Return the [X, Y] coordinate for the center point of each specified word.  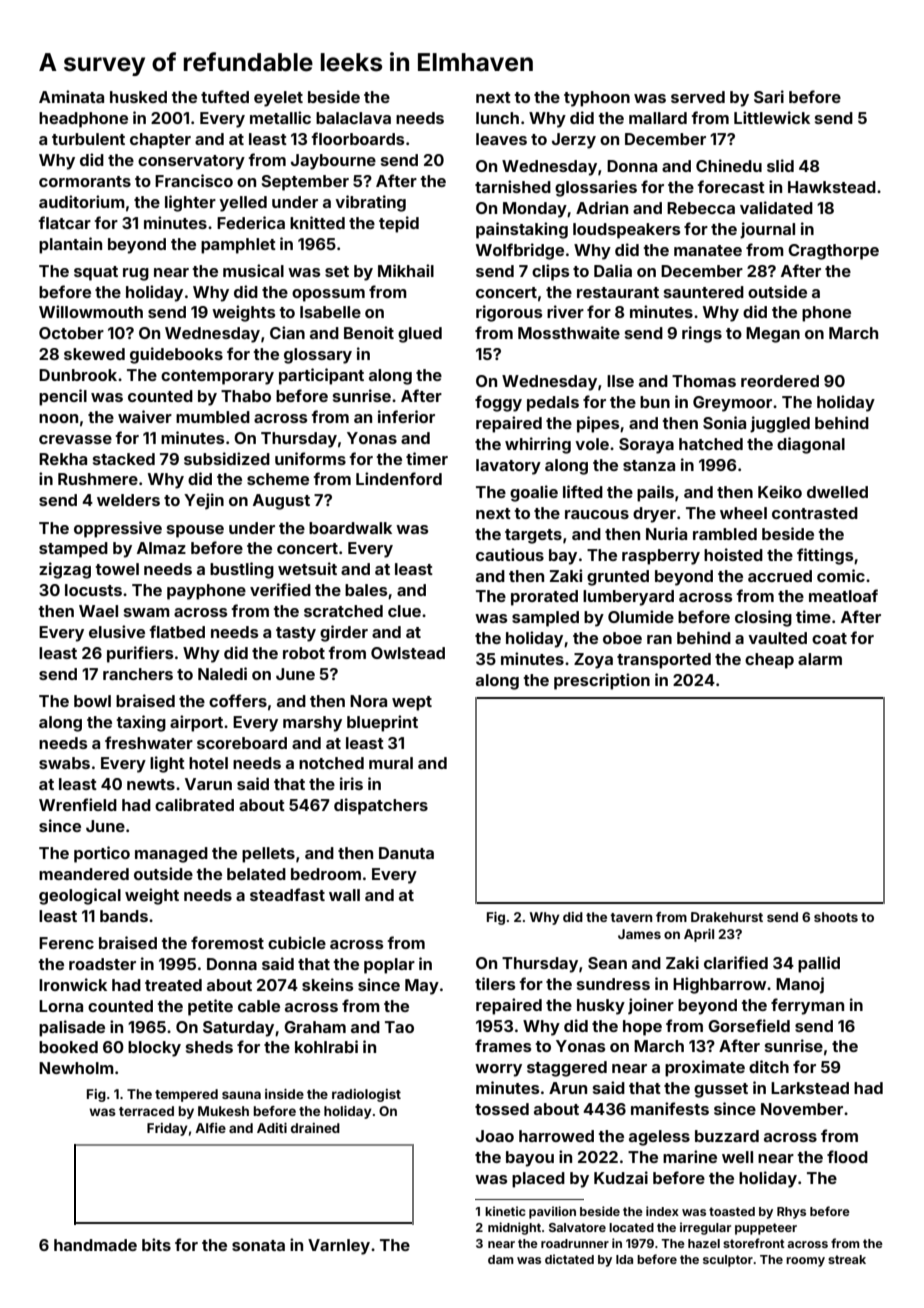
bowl [92, 701]
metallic [280, 117]
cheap [769, 661]
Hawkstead [832, 187]
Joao [495, 1136]
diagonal [811, 445]
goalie [534, 493]
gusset [721, 1090]
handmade [95, 1245]
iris [351, 783]
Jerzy [574, 141]
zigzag [65, 570]
